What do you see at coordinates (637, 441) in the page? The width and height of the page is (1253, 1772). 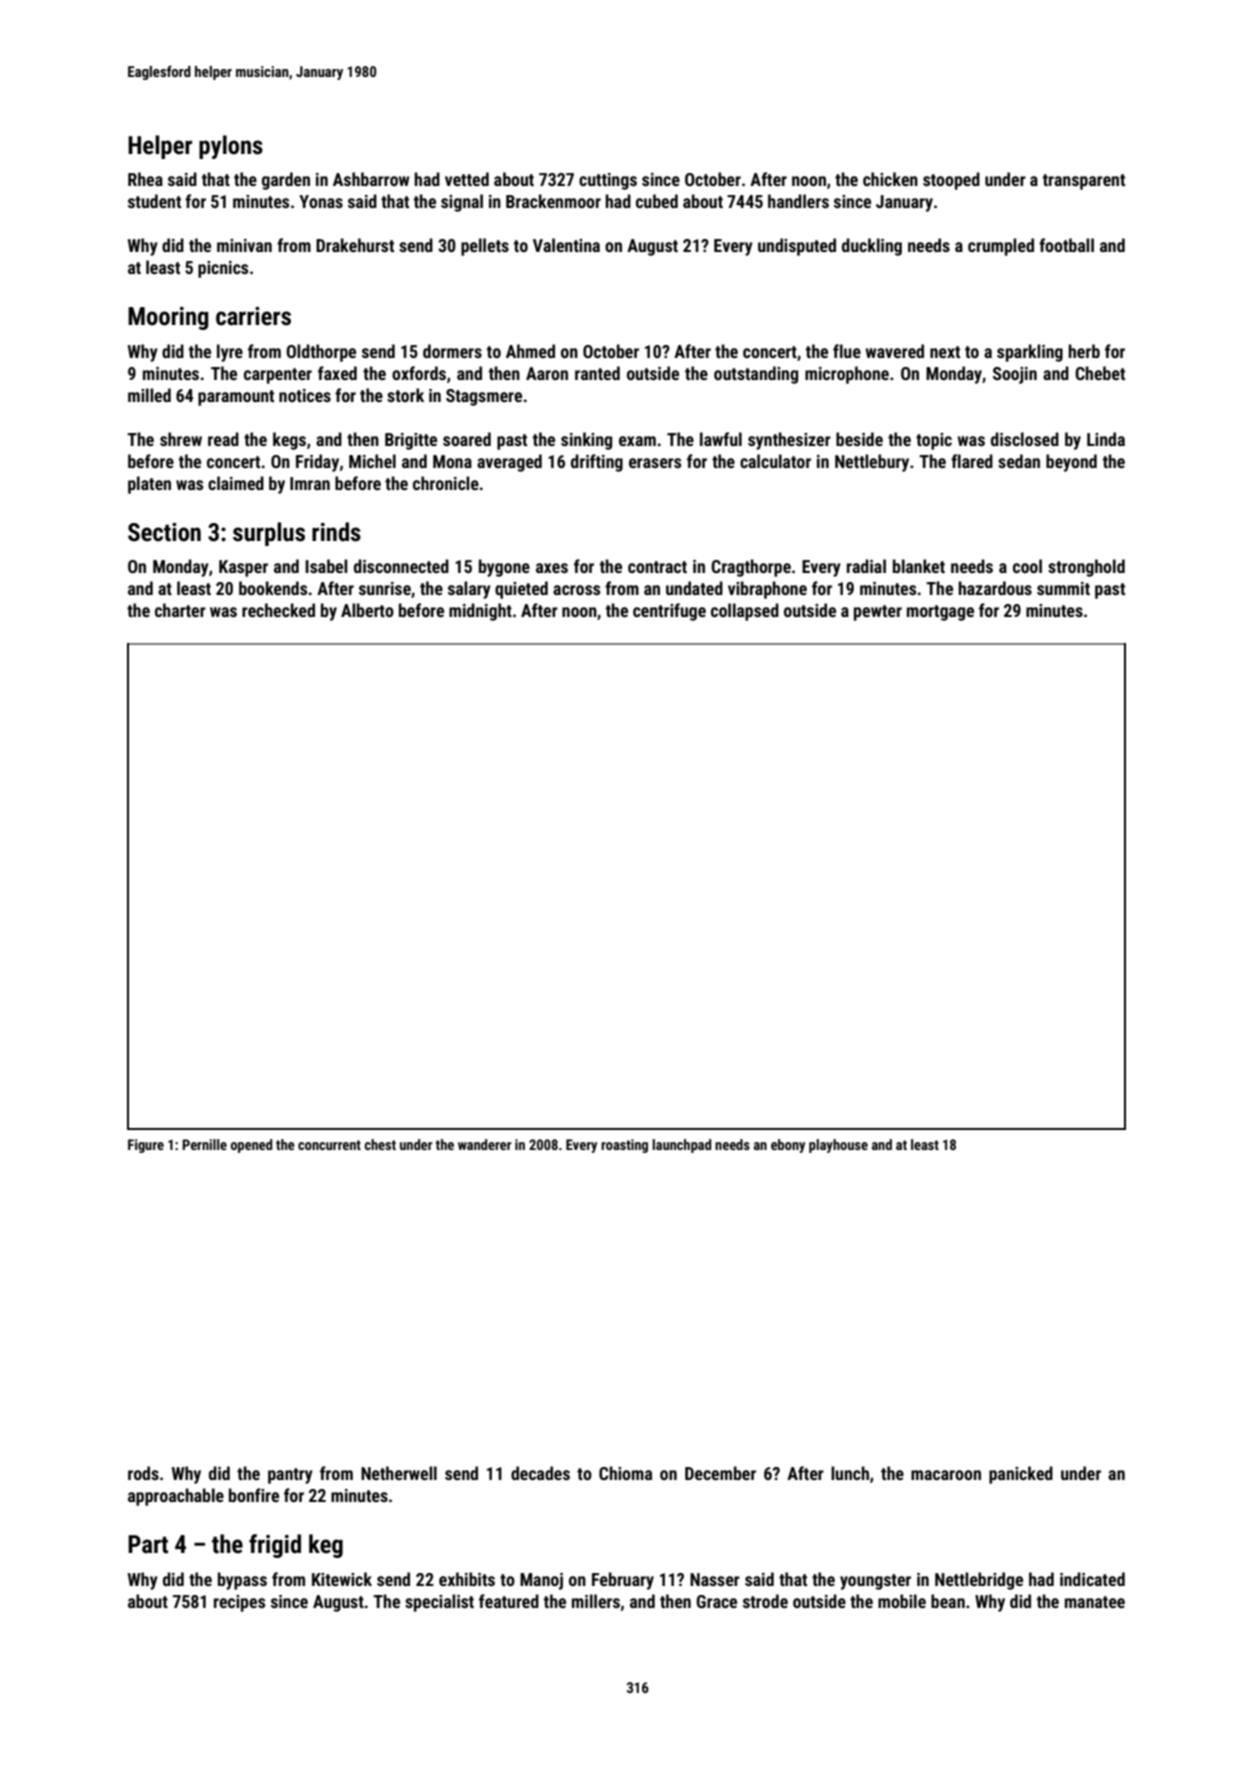 I see `exam` at bounding box center [637, 441].
